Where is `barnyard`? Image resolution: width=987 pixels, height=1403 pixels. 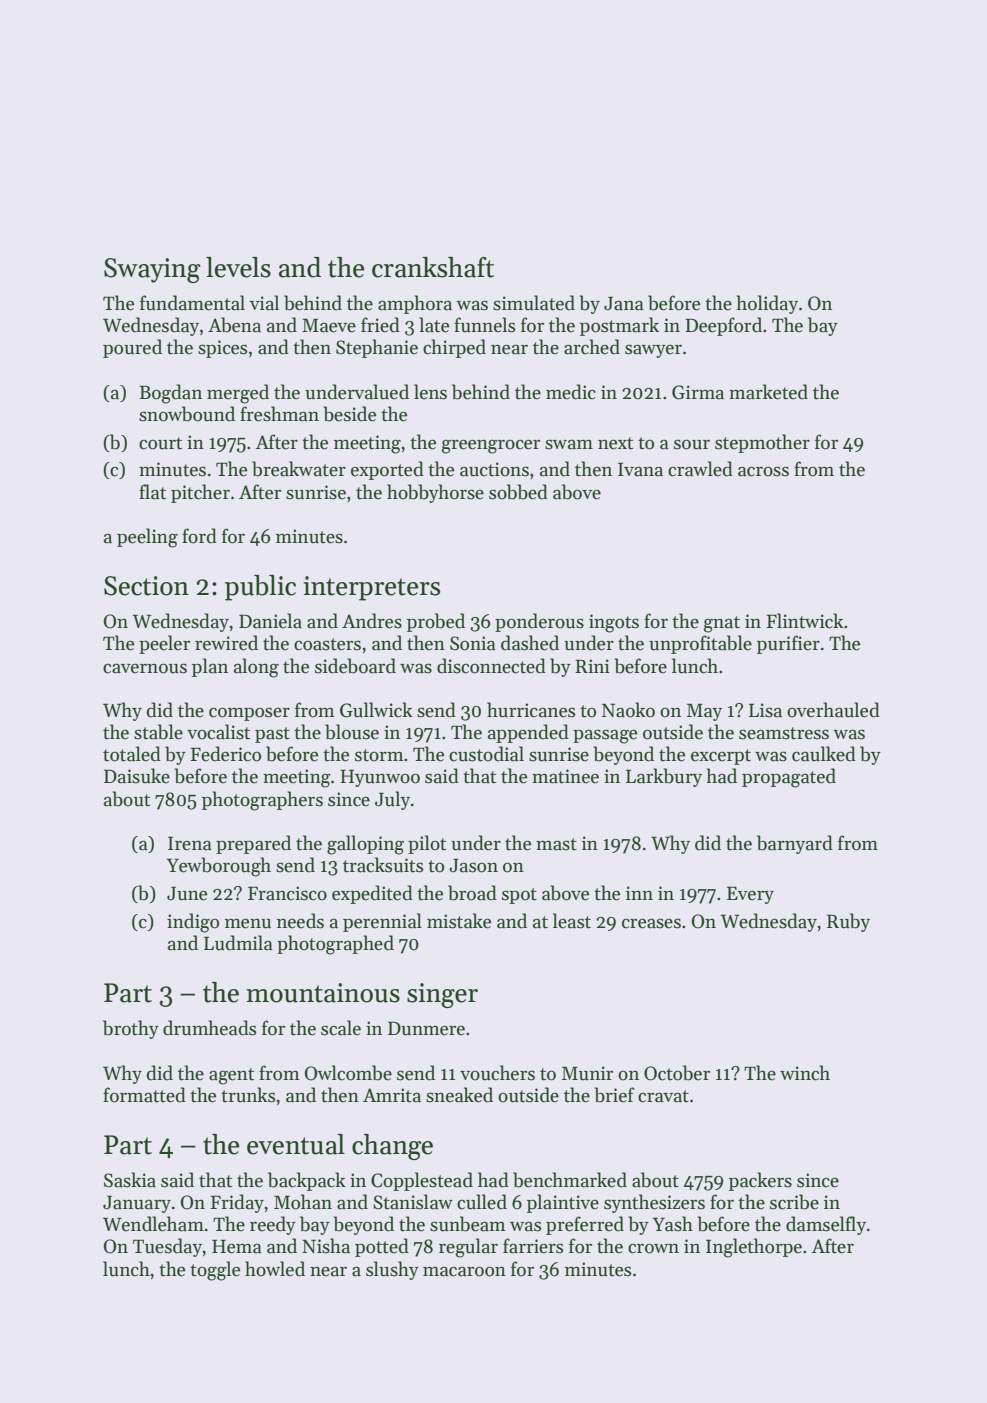 barnyard is located at coordinates (795, 844).
